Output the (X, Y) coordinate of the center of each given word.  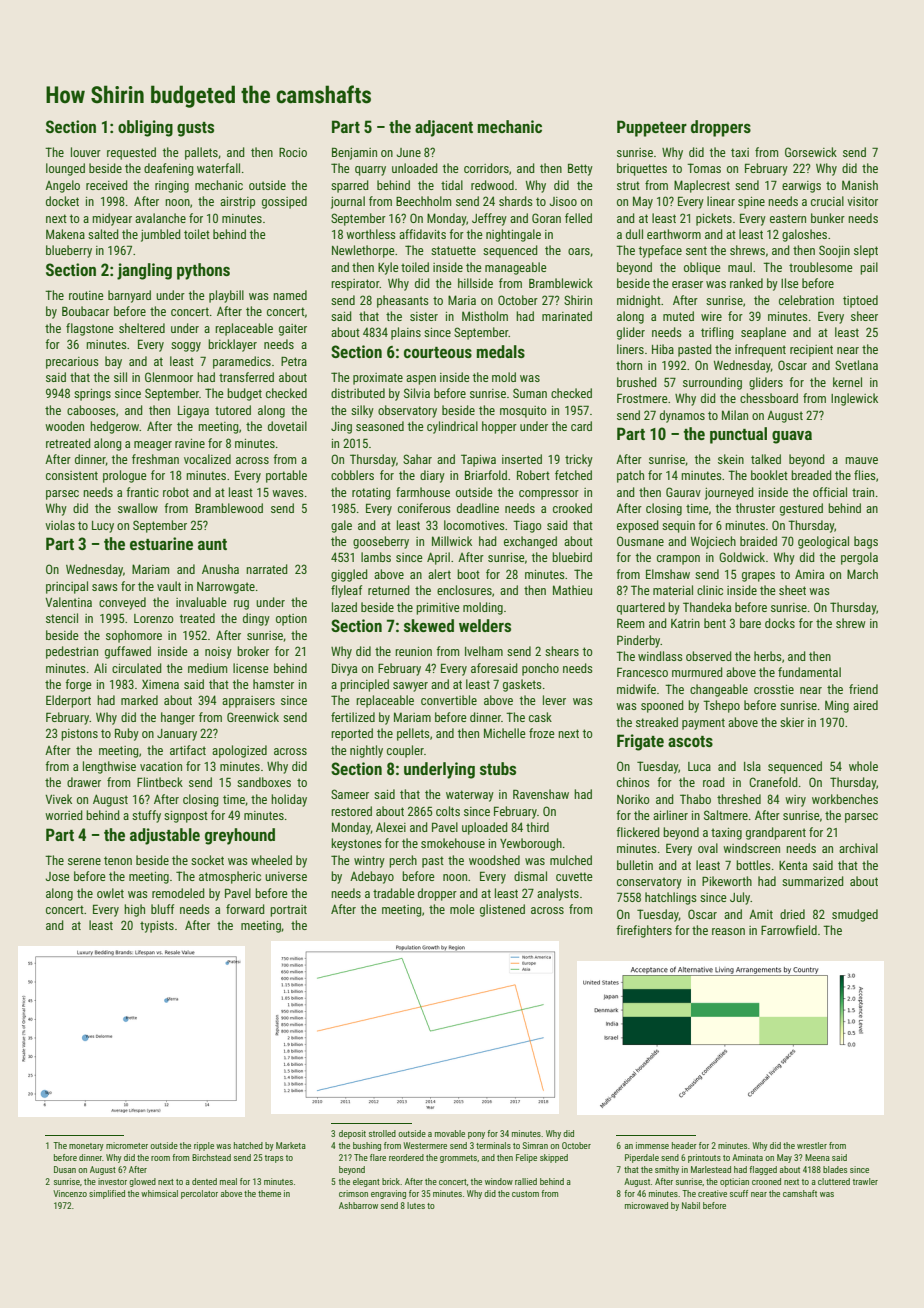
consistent (72, 475)
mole (462, 909)
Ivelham (484, 651)
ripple (204, 1146)
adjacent (444, 128)
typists (157, 927)
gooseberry (381, 542)
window (499, 1181)
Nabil (691, 1205)
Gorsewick (811, 152)
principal (67, 587)
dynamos (682, 416)
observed (709, 656)
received (107, 185)
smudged (855, 915)
